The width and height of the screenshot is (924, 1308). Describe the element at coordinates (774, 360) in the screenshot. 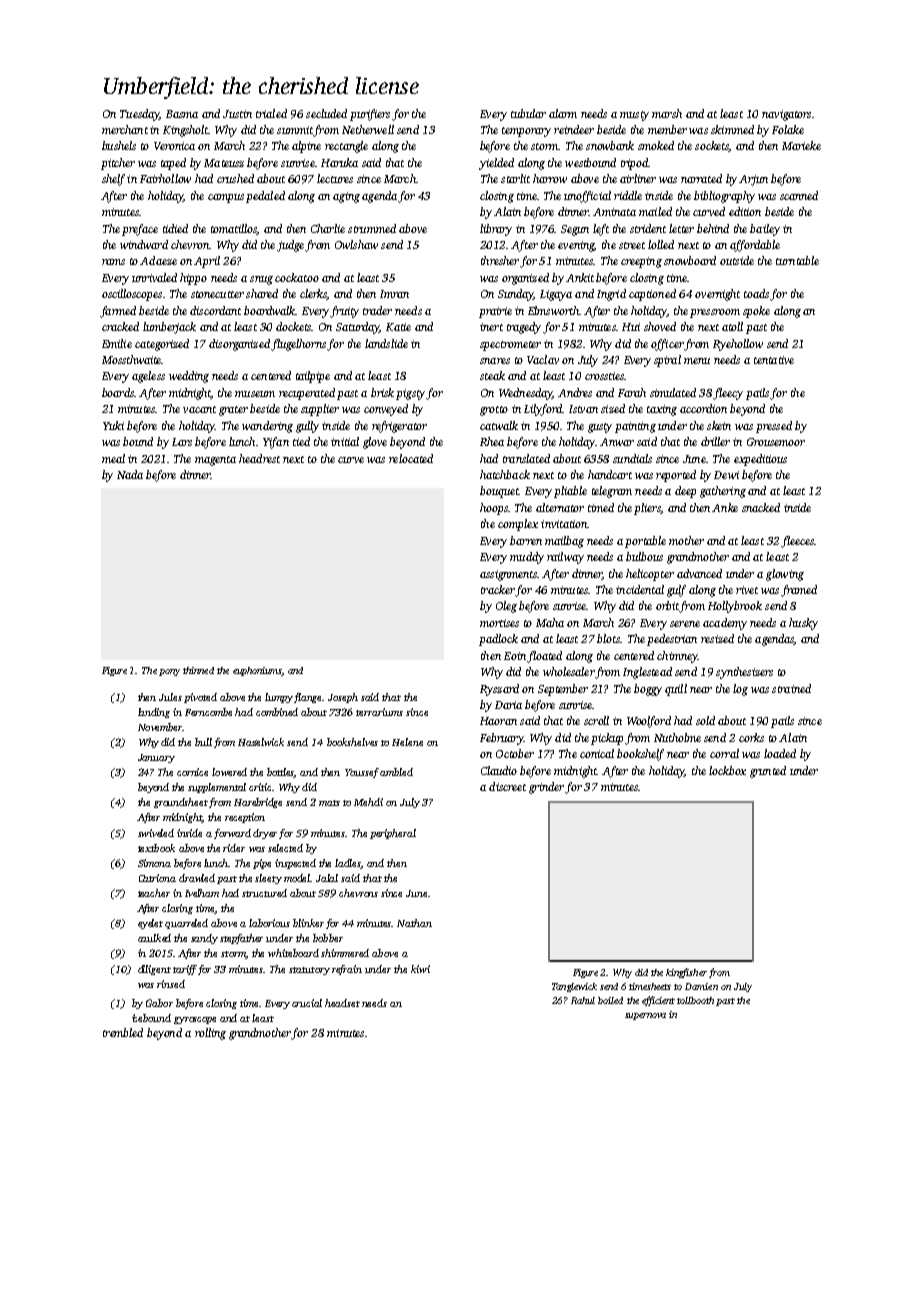

I see `tentative` at that location.
